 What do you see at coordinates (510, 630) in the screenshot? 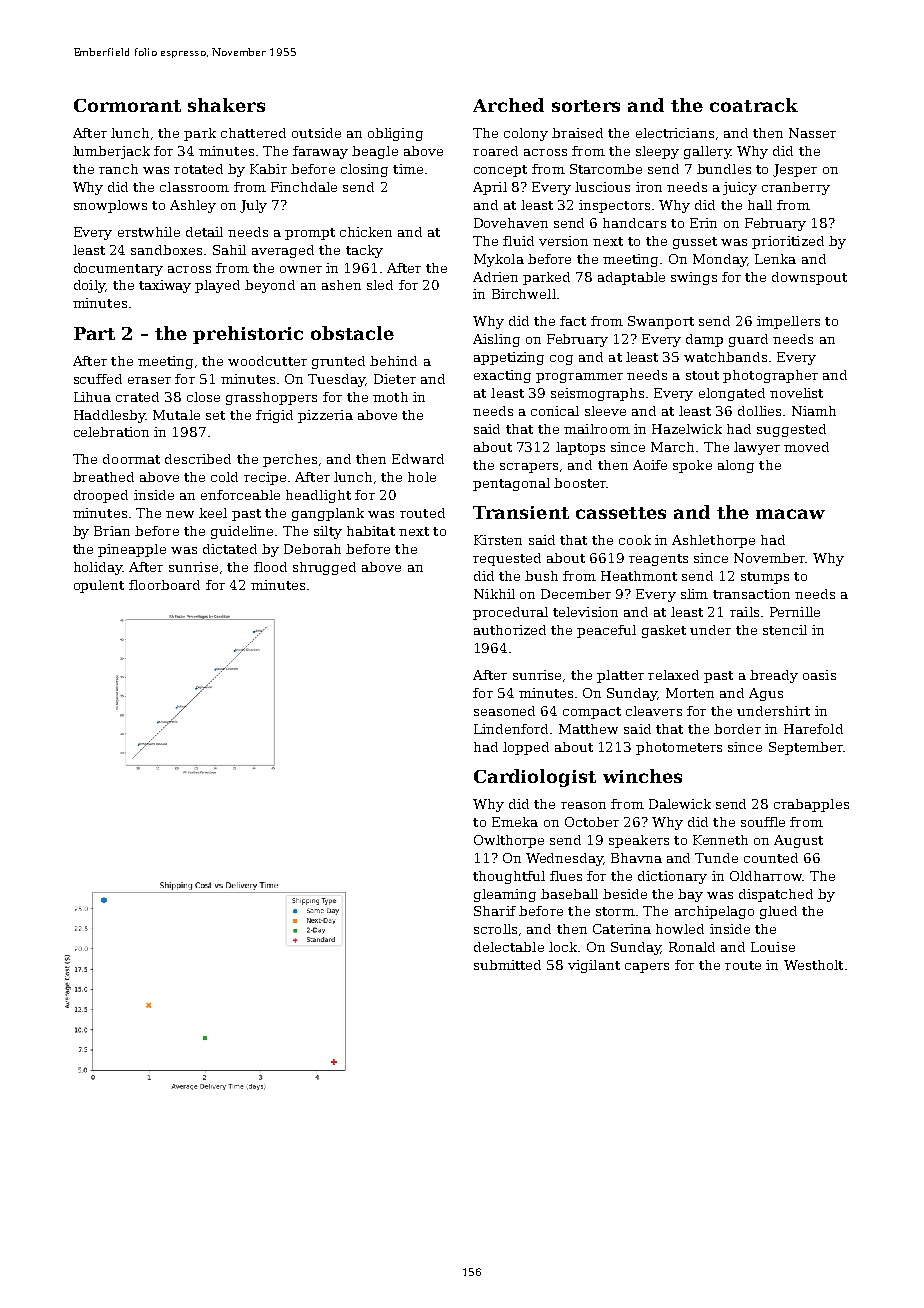
I see `authorized` at bounding box center [510, 630].
